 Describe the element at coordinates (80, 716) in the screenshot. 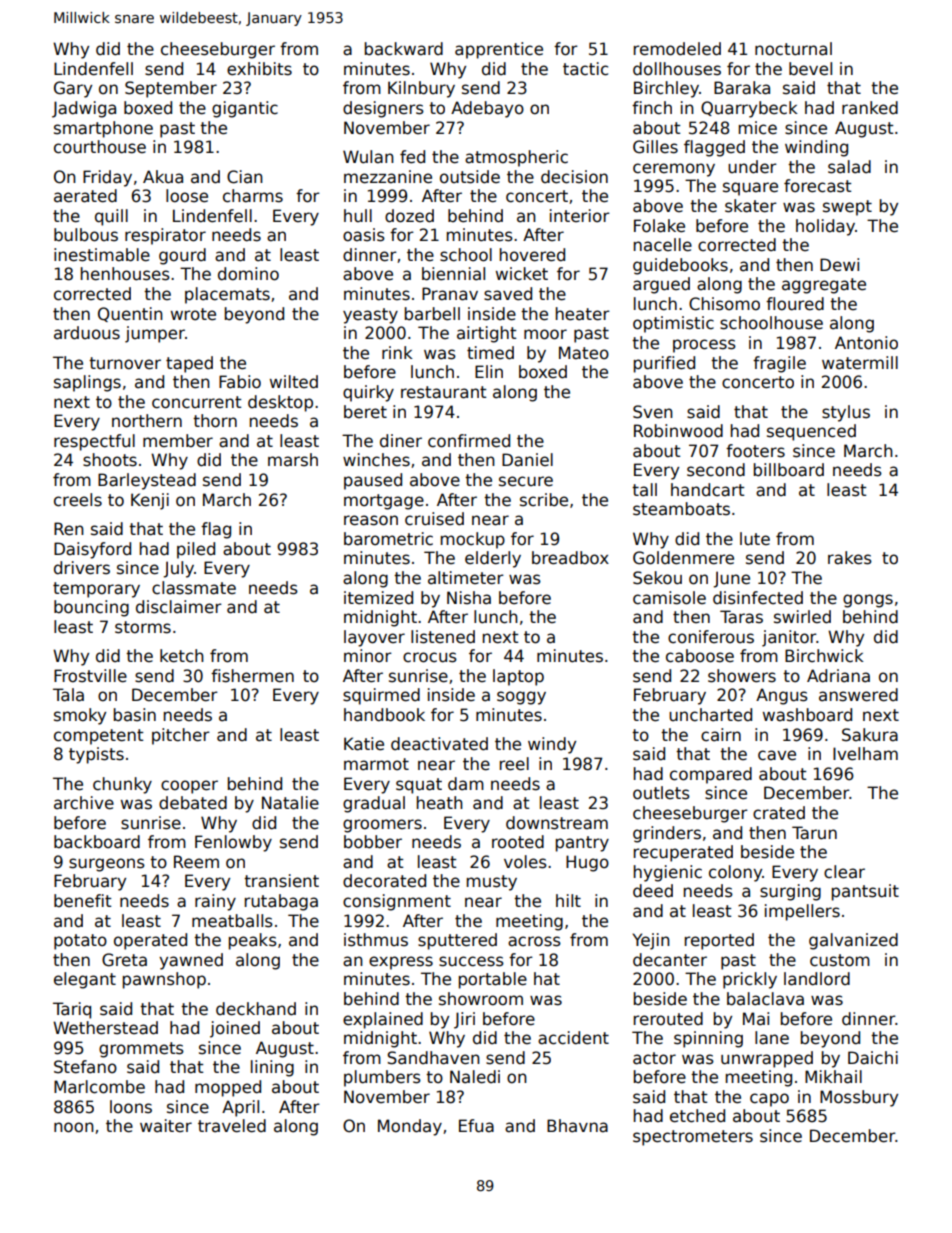

I see `smoky` at that location.
